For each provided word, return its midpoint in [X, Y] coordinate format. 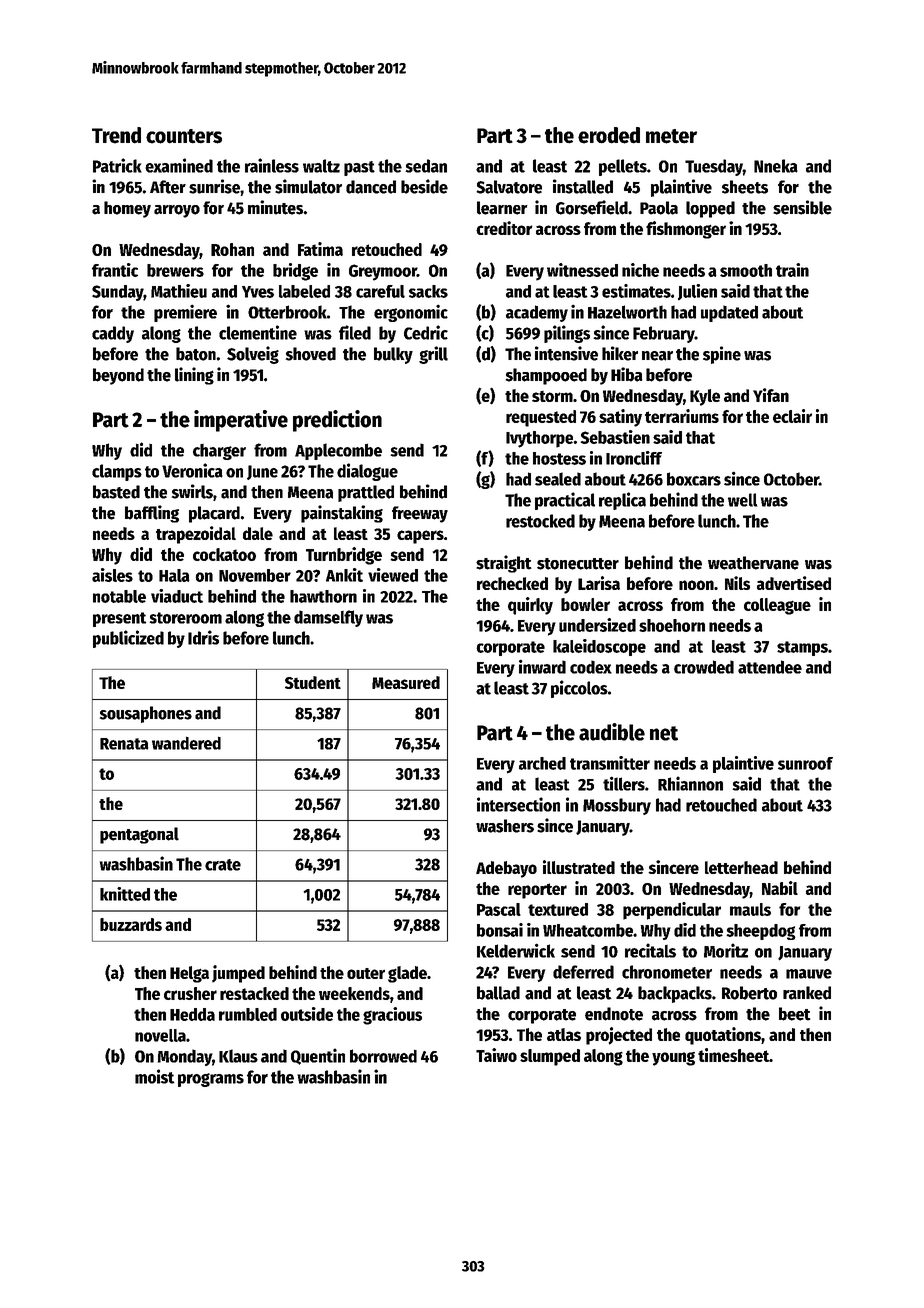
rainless [272, 165]
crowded [704, 667]
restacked [254, 993]
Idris [203, 637]
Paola [659, 208]
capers [420, 537]
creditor [504, 228]
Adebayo [506, 869]
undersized [597, 625]
